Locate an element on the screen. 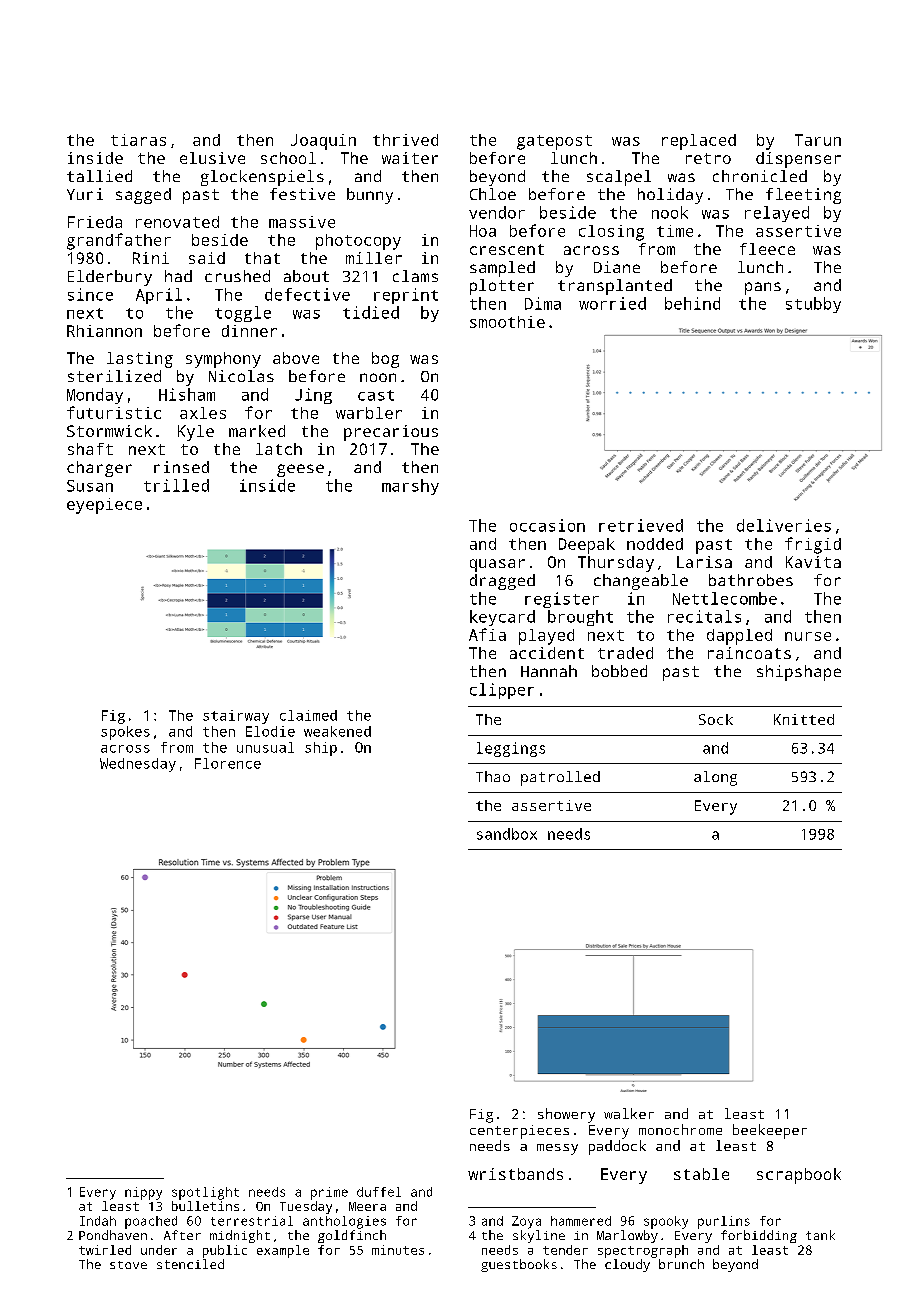 The width and height of the screenshot is (908, 1316). retrieved is located at coordinates (641, 525).
